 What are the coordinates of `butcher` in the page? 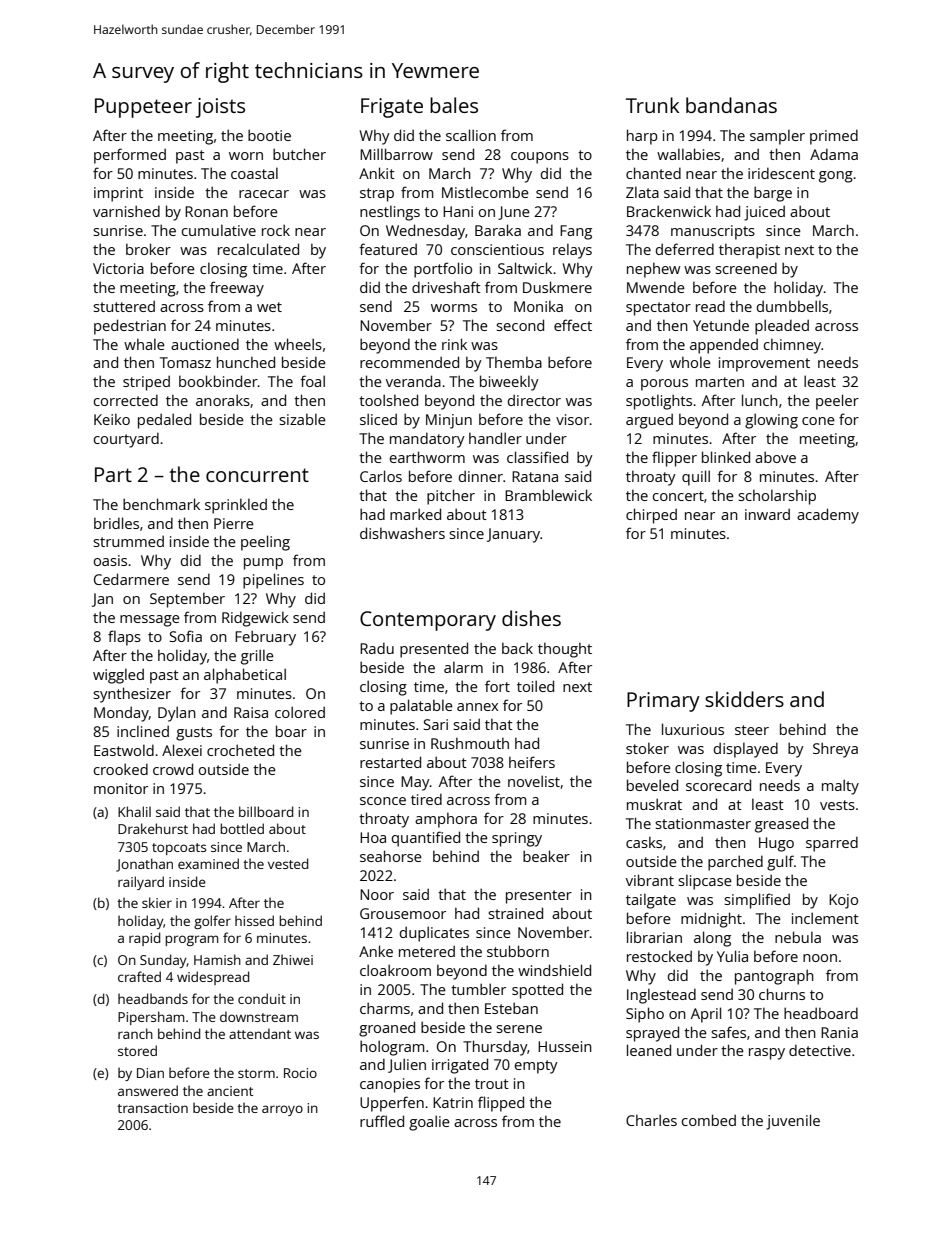 It's located at (299, 154).
